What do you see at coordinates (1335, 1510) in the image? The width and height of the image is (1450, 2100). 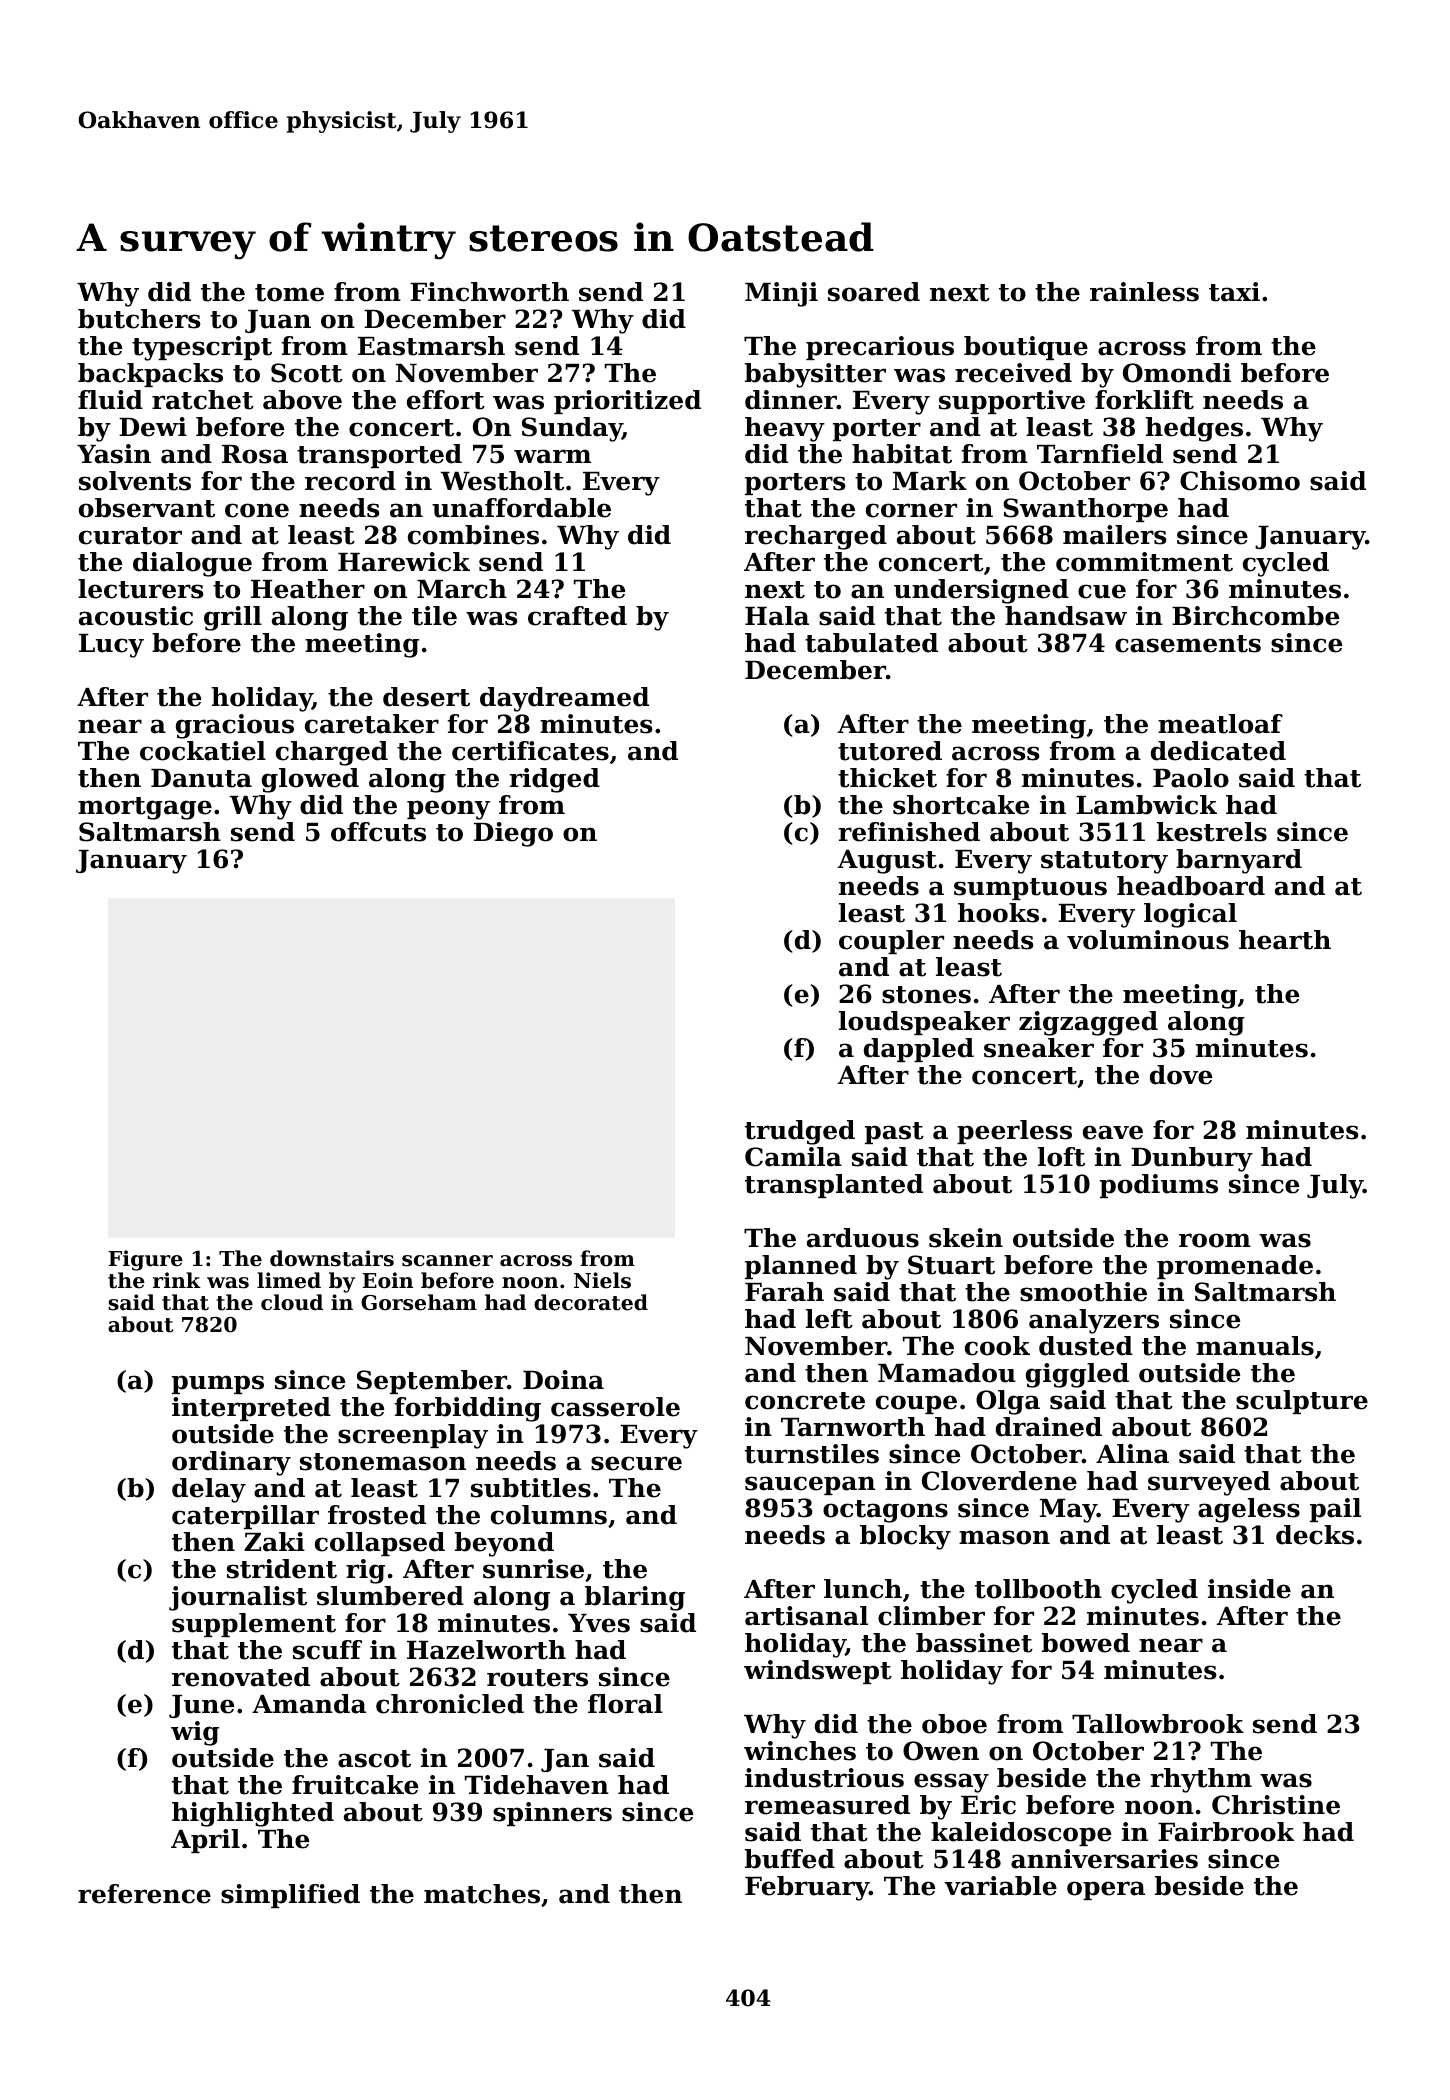 I see `pail` at bounding box center [1335, 1510].
